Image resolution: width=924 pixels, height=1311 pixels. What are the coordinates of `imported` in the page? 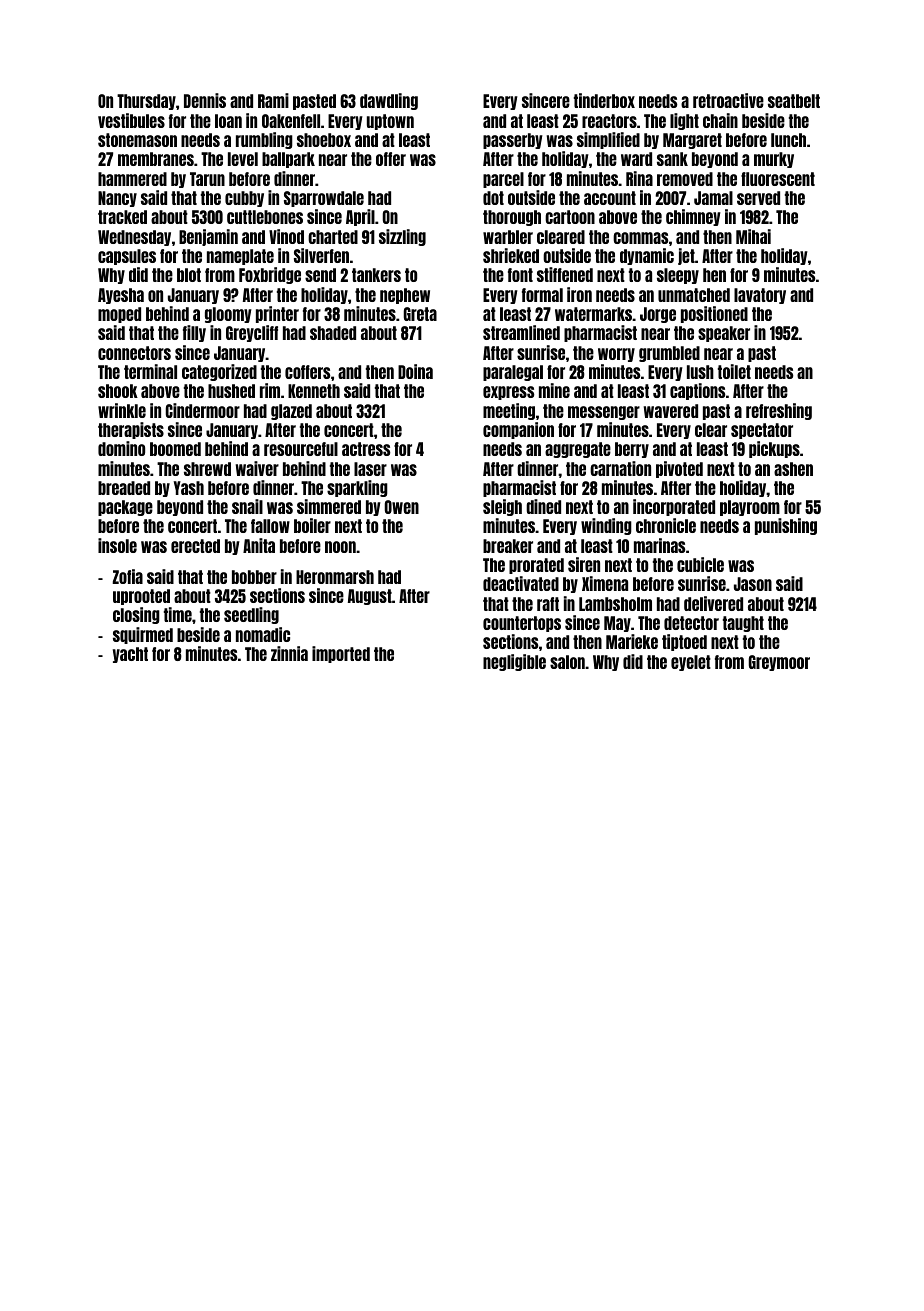 It's located at (341, 654).
